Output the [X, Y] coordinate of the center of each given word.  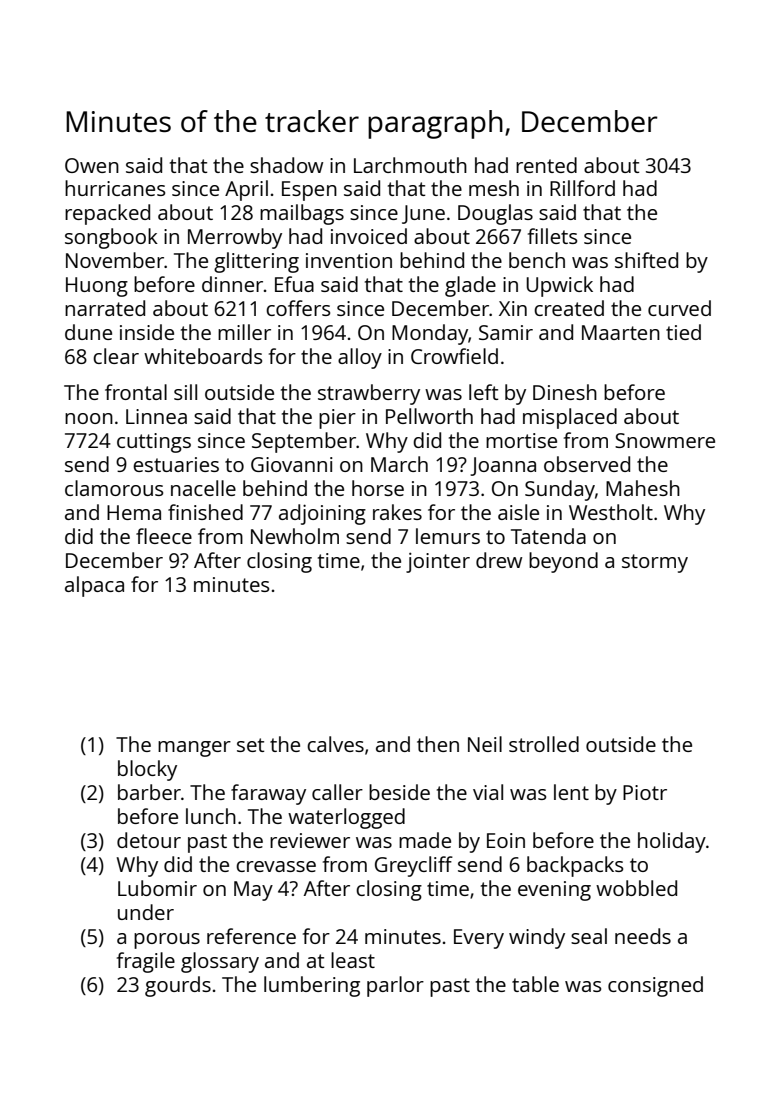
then [438, 744]
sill [185, 392]
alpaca [94, 586]
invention [349, 260]
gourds [178, 986]
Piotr [645, 792]
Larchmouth [410, 165]
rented [546, 165]
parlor [395, 986]
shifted [646, 260]
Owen [92, 165]
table [535, 984]
